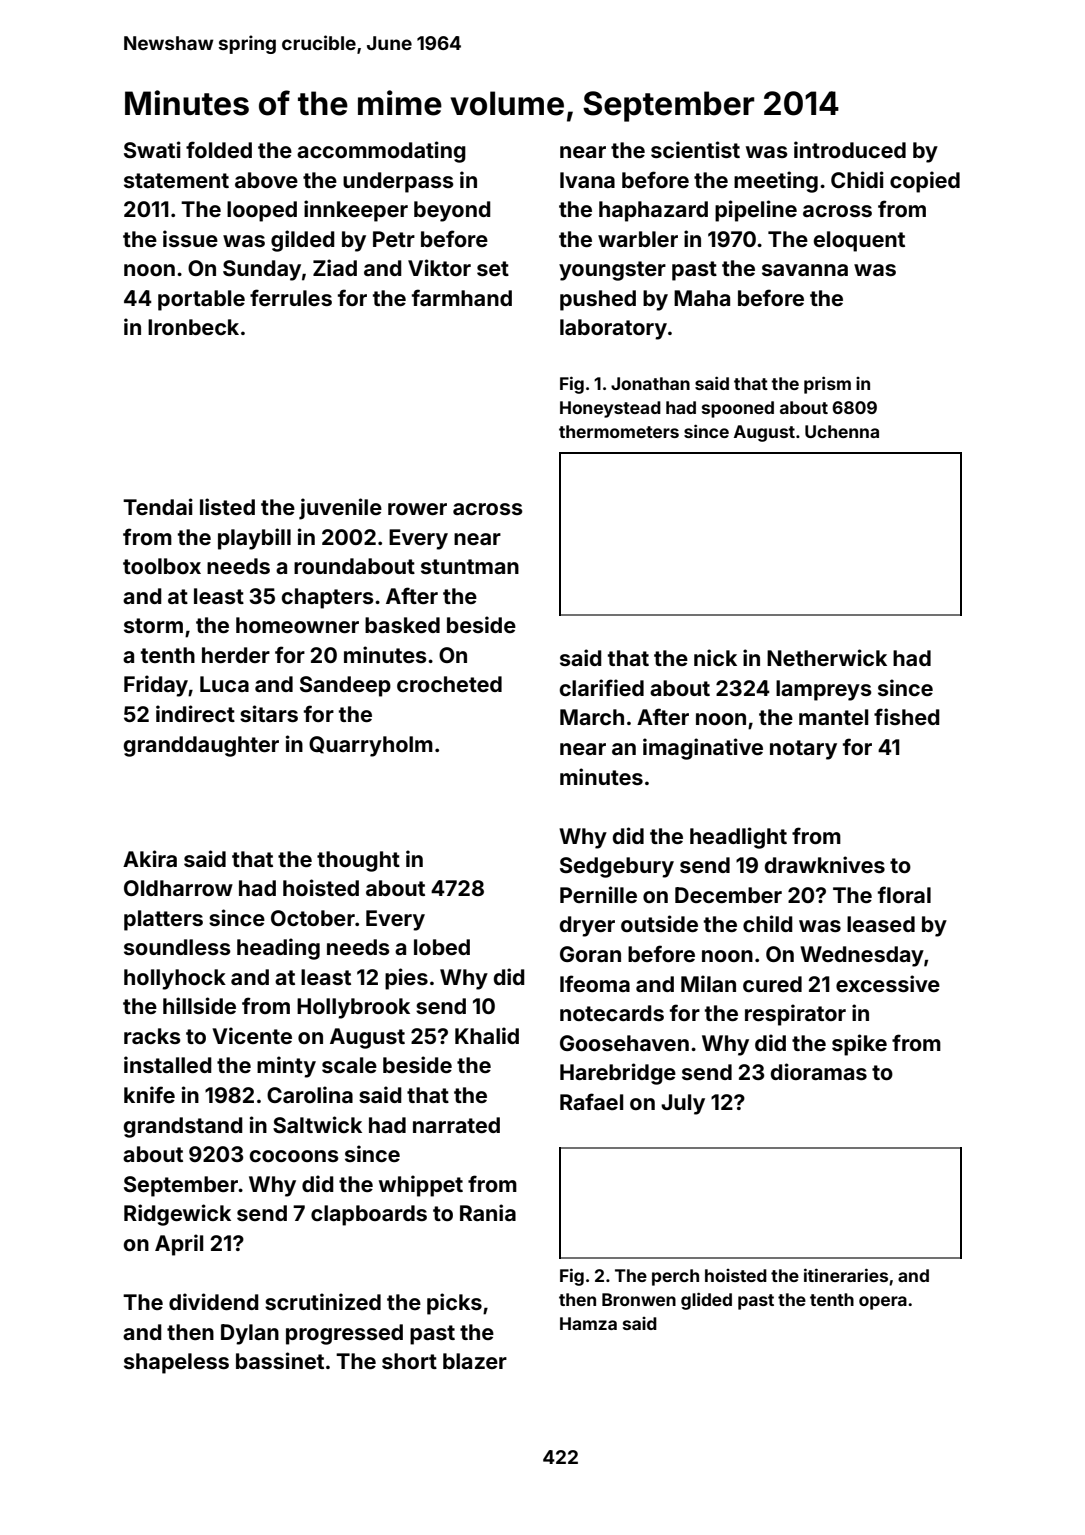  I want to click on Swati, so click(152, 149).
